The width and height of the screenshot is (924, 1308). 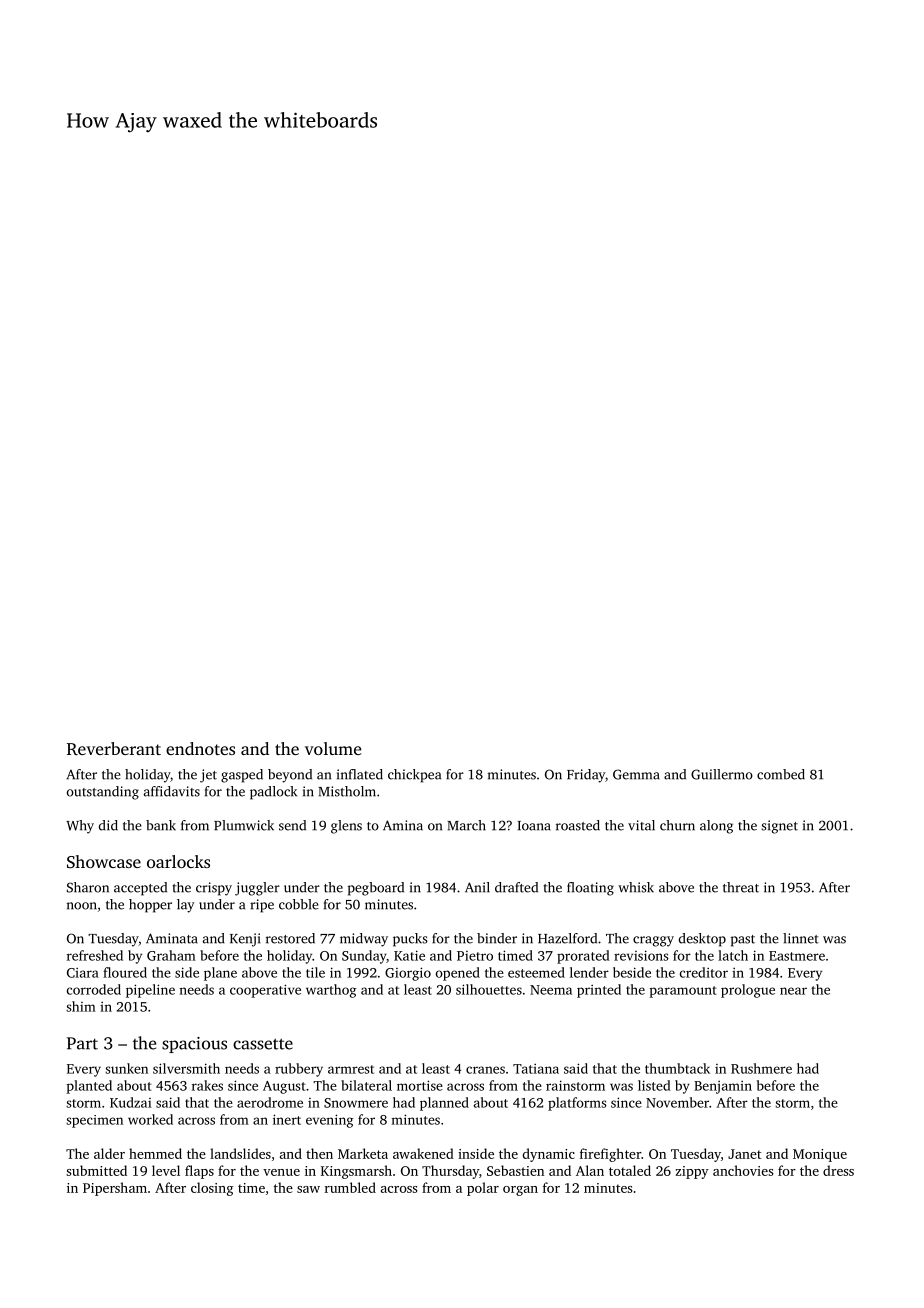 What do you see at coordinates (779, 827) in the screenshot?
I see `signet` at bounding box center [779, 827].
